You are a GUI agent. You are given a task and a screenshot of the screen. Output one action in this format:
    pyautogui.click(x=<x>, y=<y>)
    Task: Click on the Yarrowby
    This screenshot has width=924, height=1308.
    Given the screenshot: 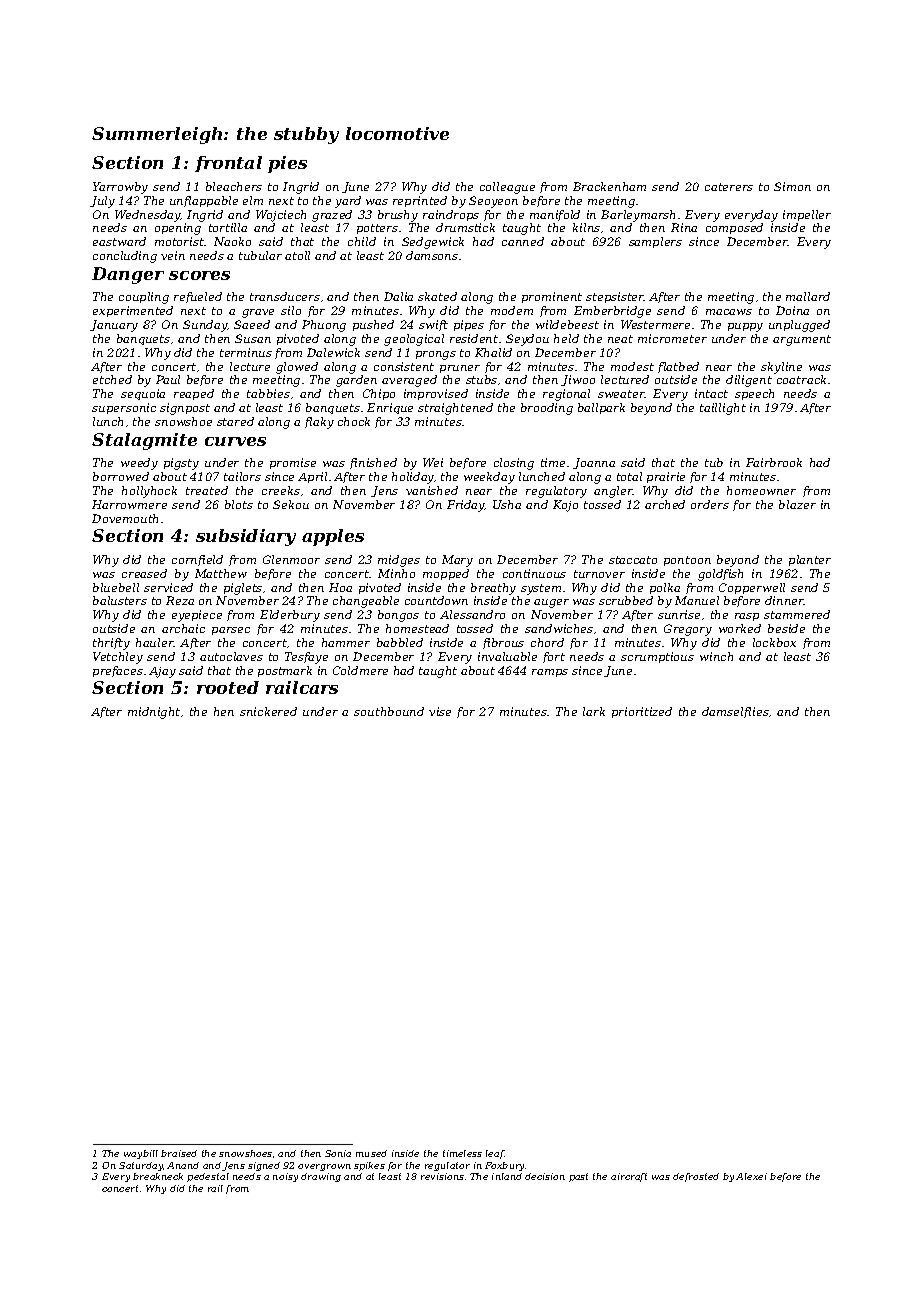 What is the action you would take?
    pyautogui.click(x=120, y=188)
